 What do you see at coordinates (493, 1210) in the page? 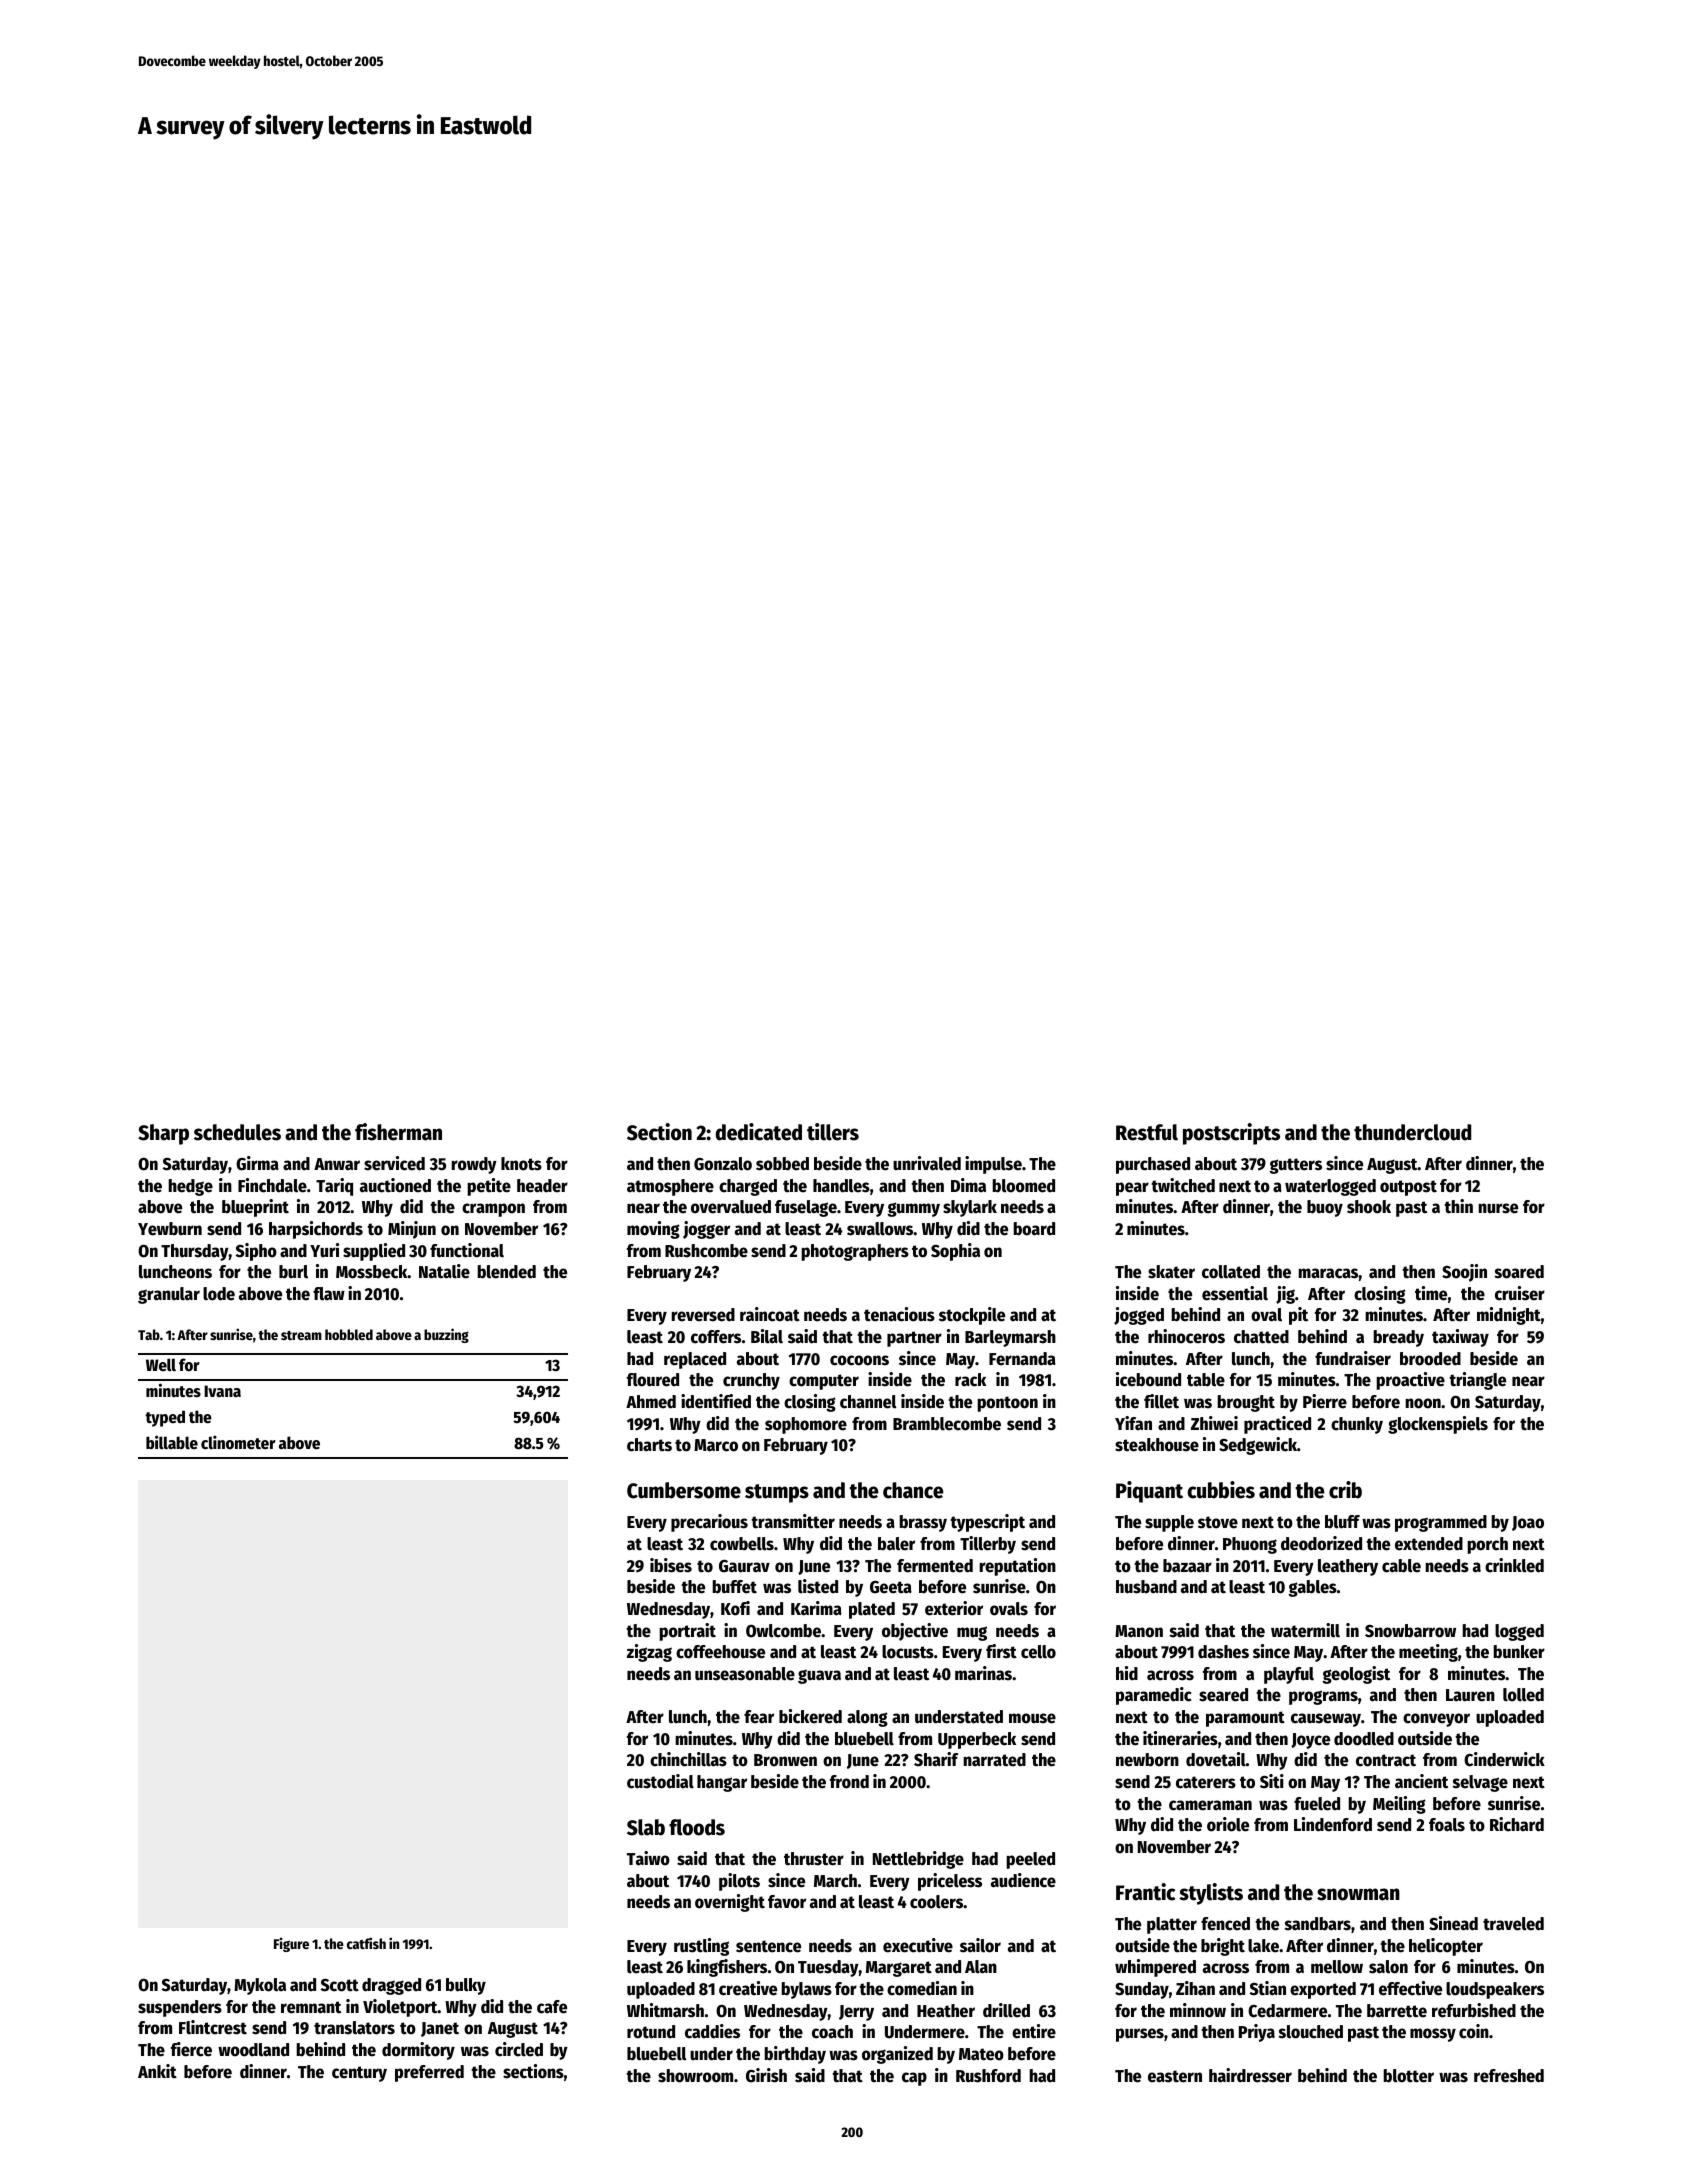
I see `crampon` at bounding box center [493, 1210].
